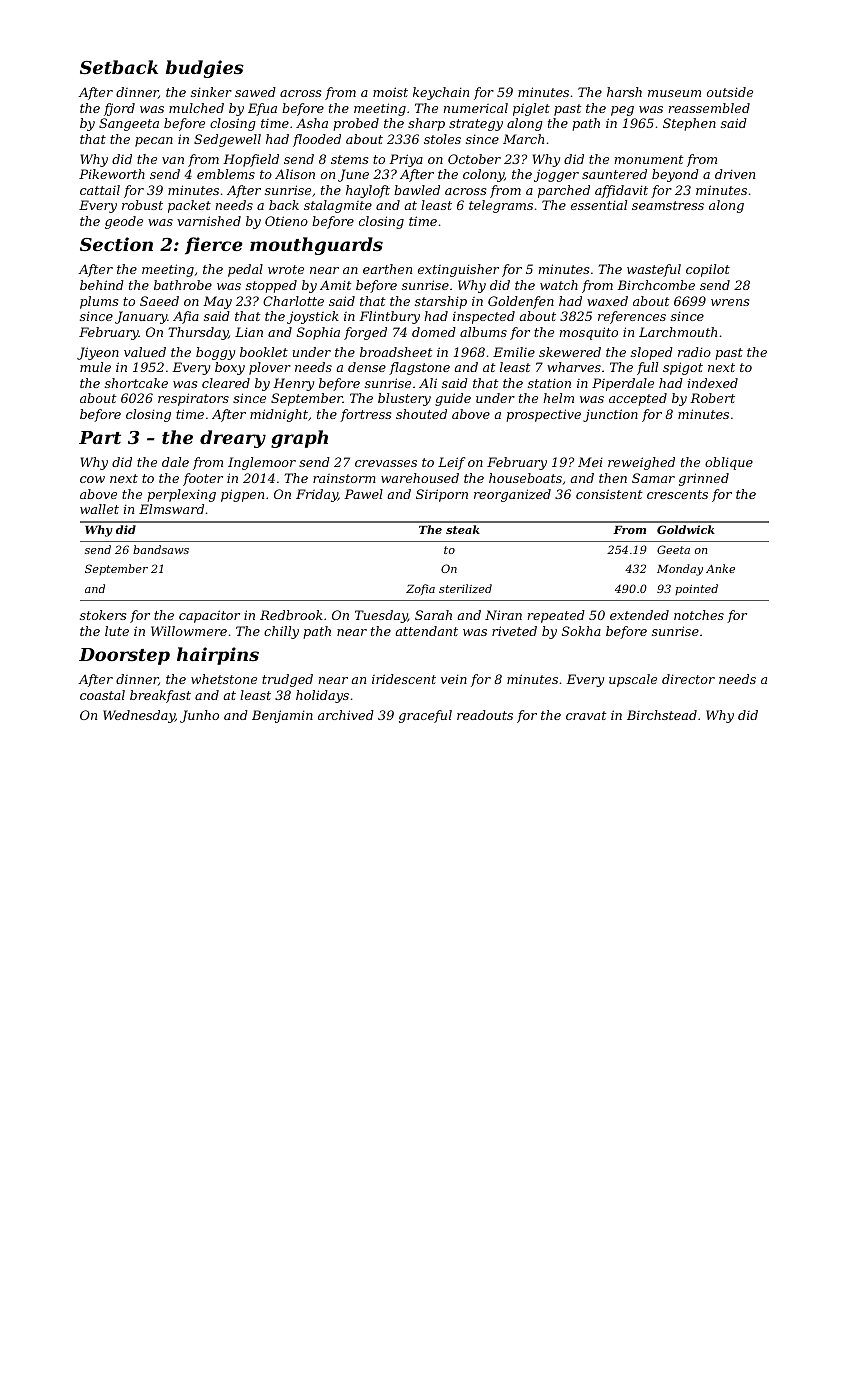  I want to click on wrens, so click(730, 302).
